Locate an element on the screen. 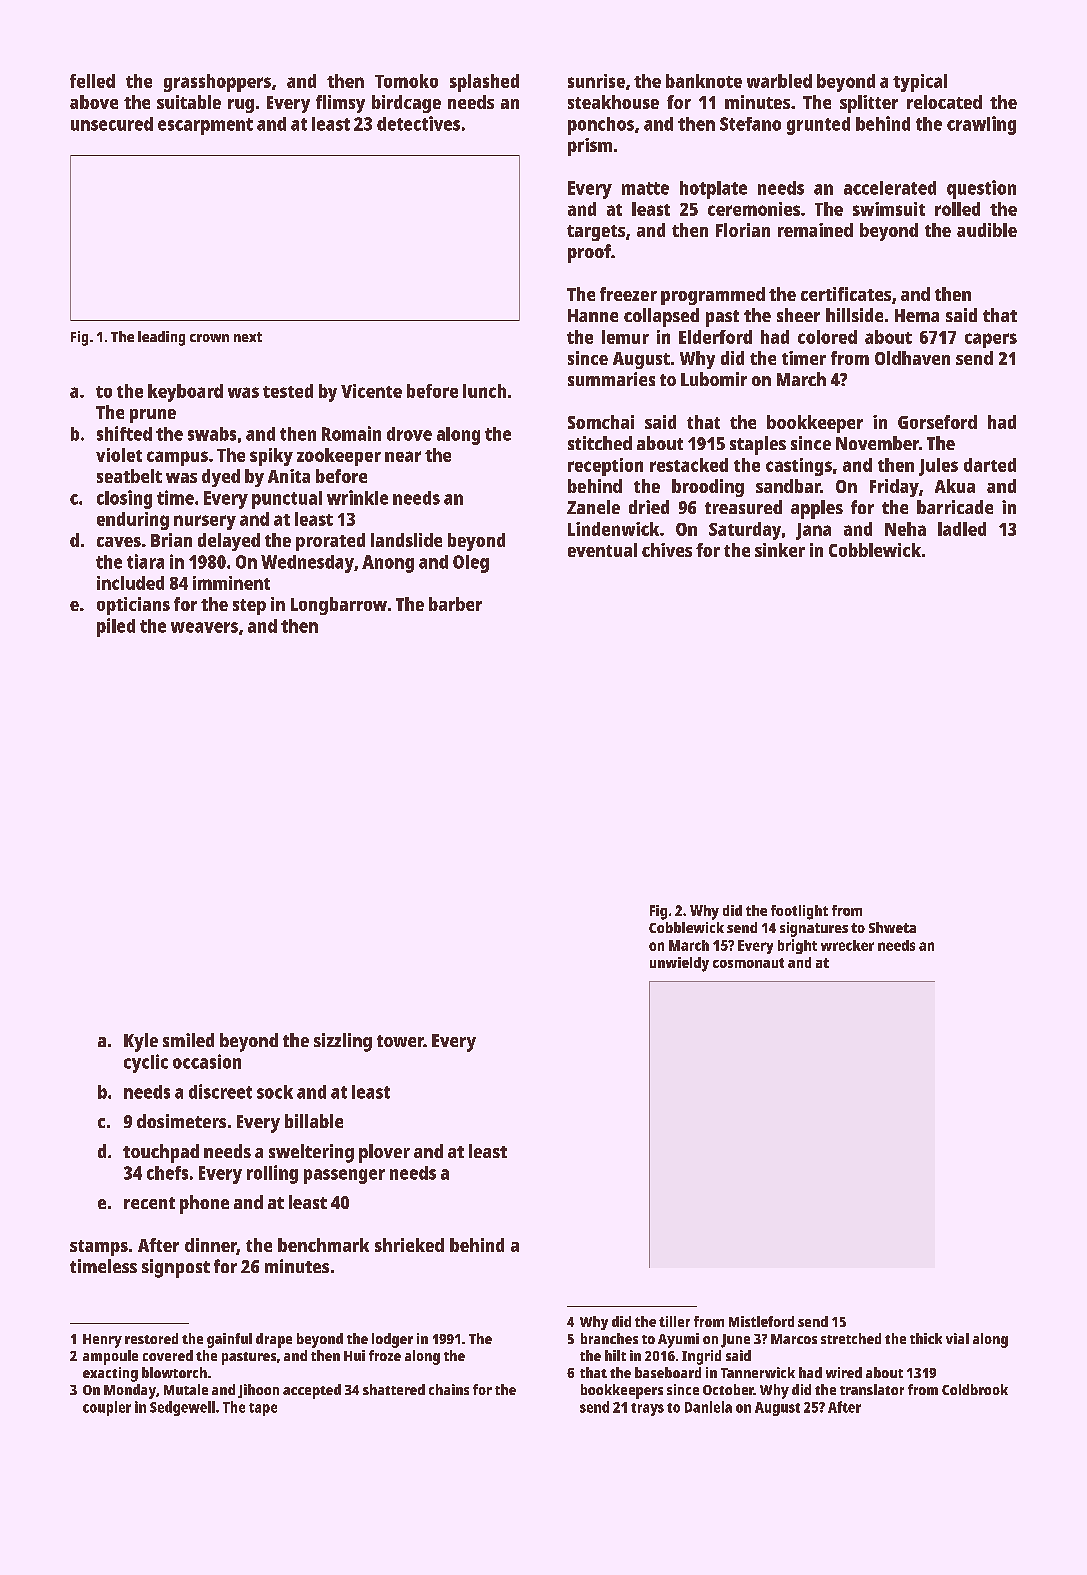 This screenshot has height=1575, width=1087. piled is located at coordinates (116, 627).
